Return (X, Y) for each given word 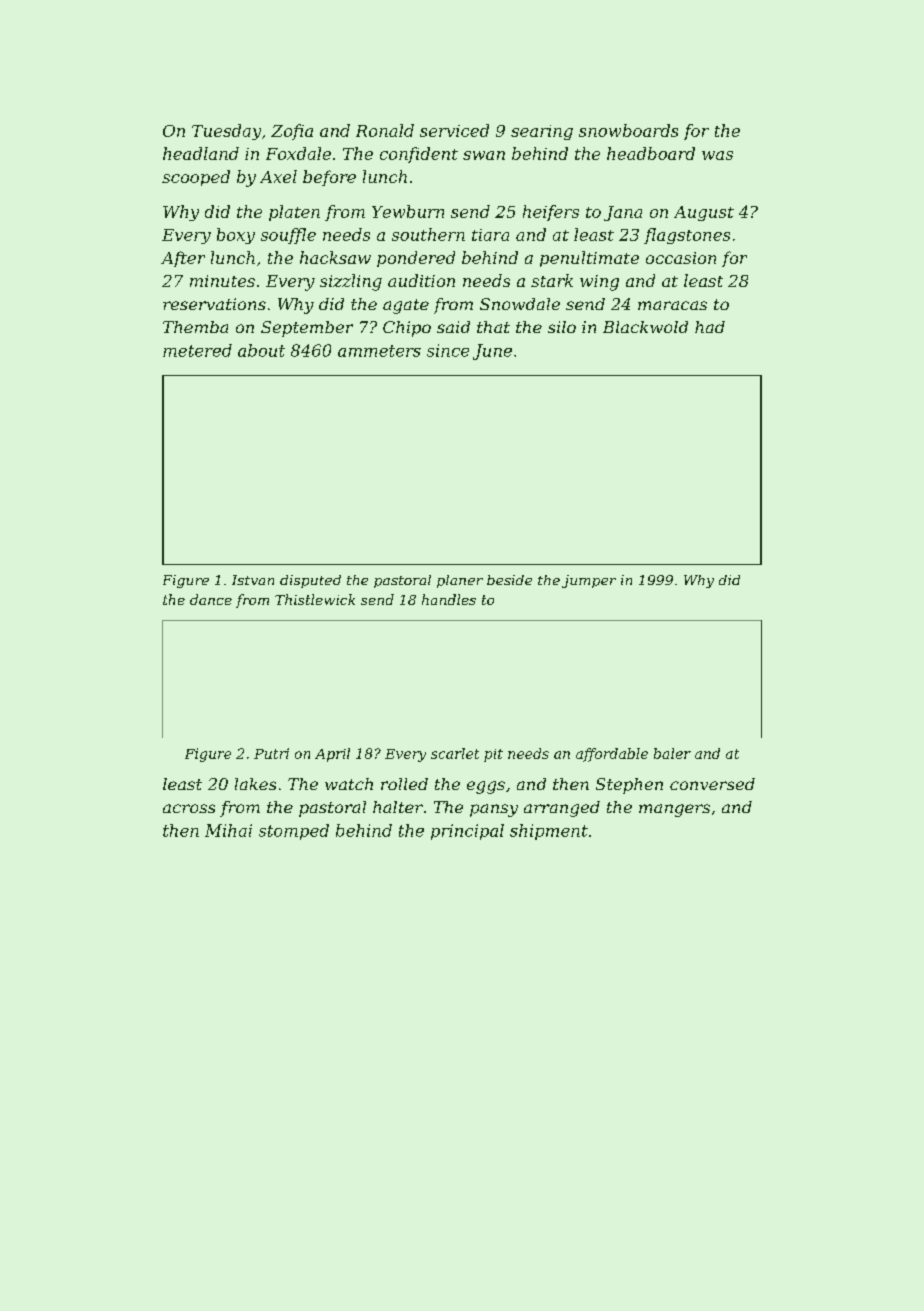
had (710, 327)
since (448, 350)
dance (211, 599)
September (307, 329)
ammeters (379, 351)
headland (201, 153)
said (453, 327)
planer (460, 581)
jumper (589, 581)
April (332, 755)
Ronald (385, 130)
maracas (672, 305)
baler (672, 753)
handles (449, 599)
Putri (271, 753)
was (717, 155)
